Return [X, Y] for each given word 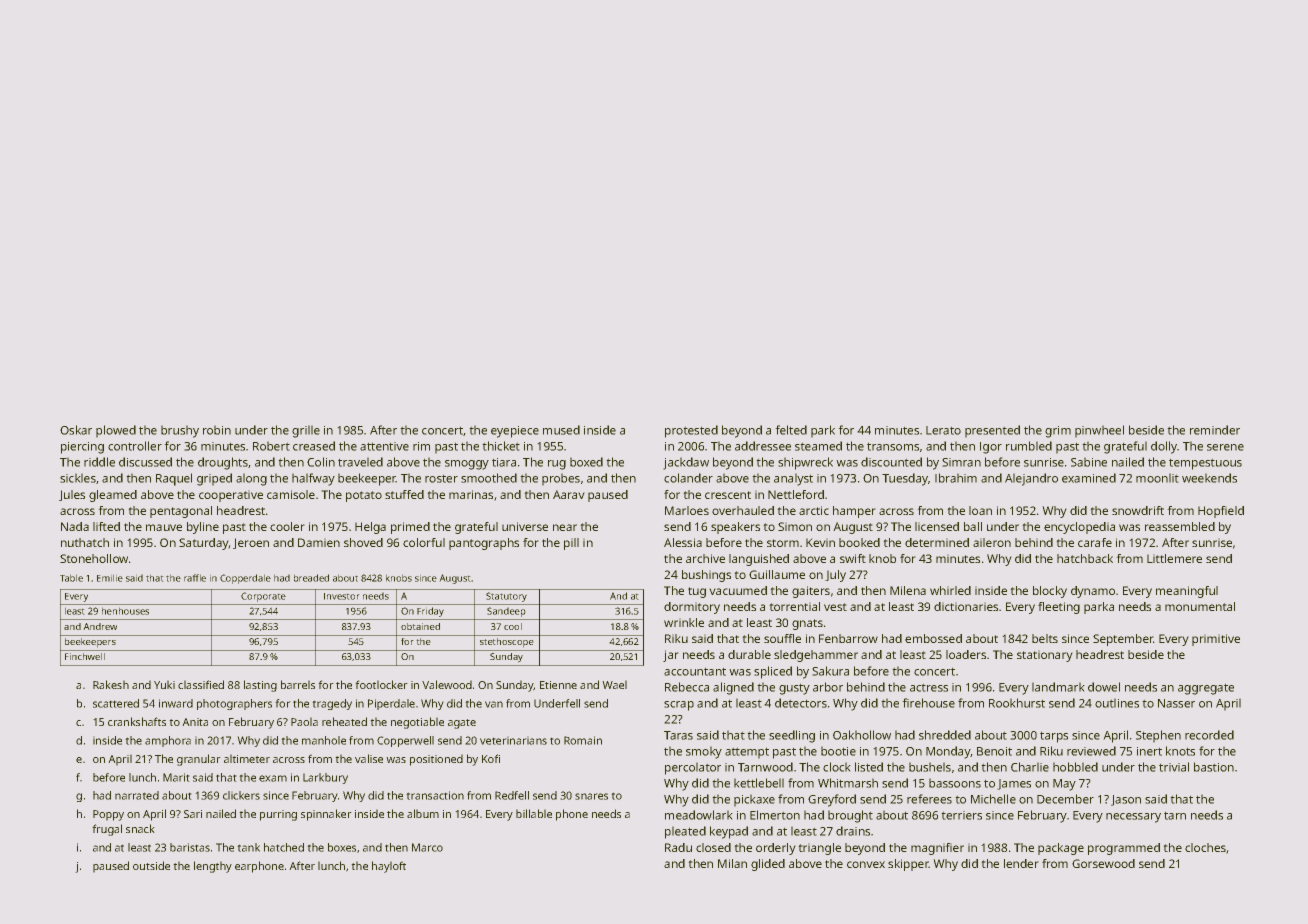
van [494, 704]
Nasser [1176, 703]
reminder [1215, 430]
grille [306, 432]
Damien [319, 542]
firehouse [929, 703]
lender [1021, 863]
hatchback [1085, 558]
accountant [695, 672]
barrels [298, 684]
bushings [706, 576]
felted [791, 430]
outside [151, 865]
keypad [729, 832]
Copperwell [405, 741]
